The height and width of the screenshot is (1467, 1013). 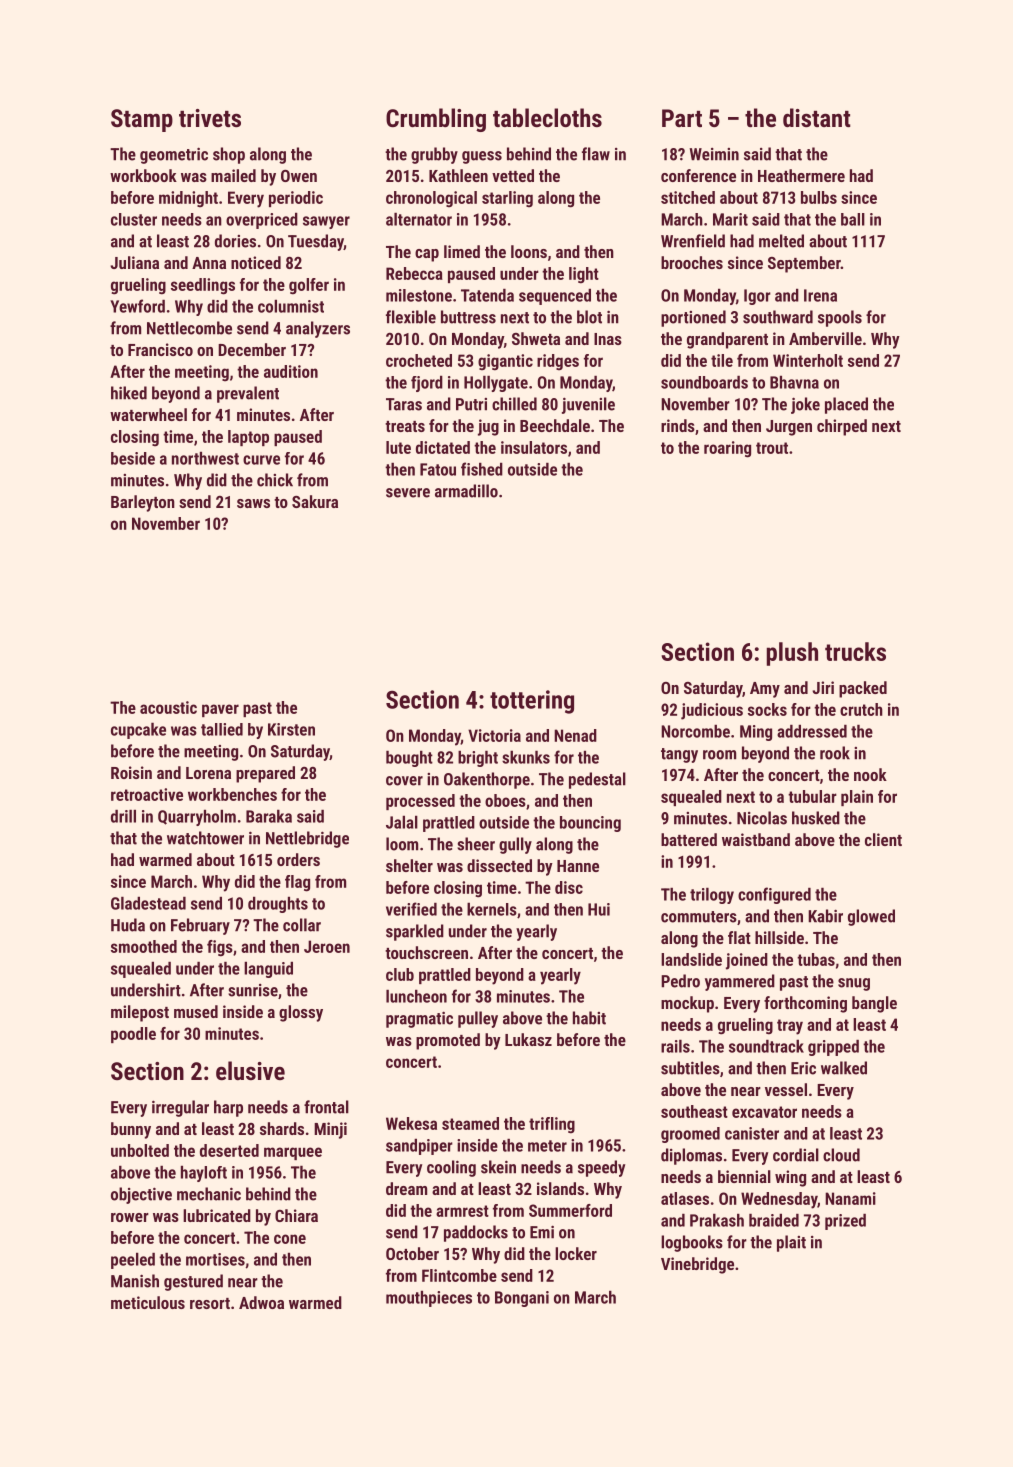 What do you see at coordinates (575, 735) in the screenshot?
I see `Nenad` at bounding box center [575, 735].
